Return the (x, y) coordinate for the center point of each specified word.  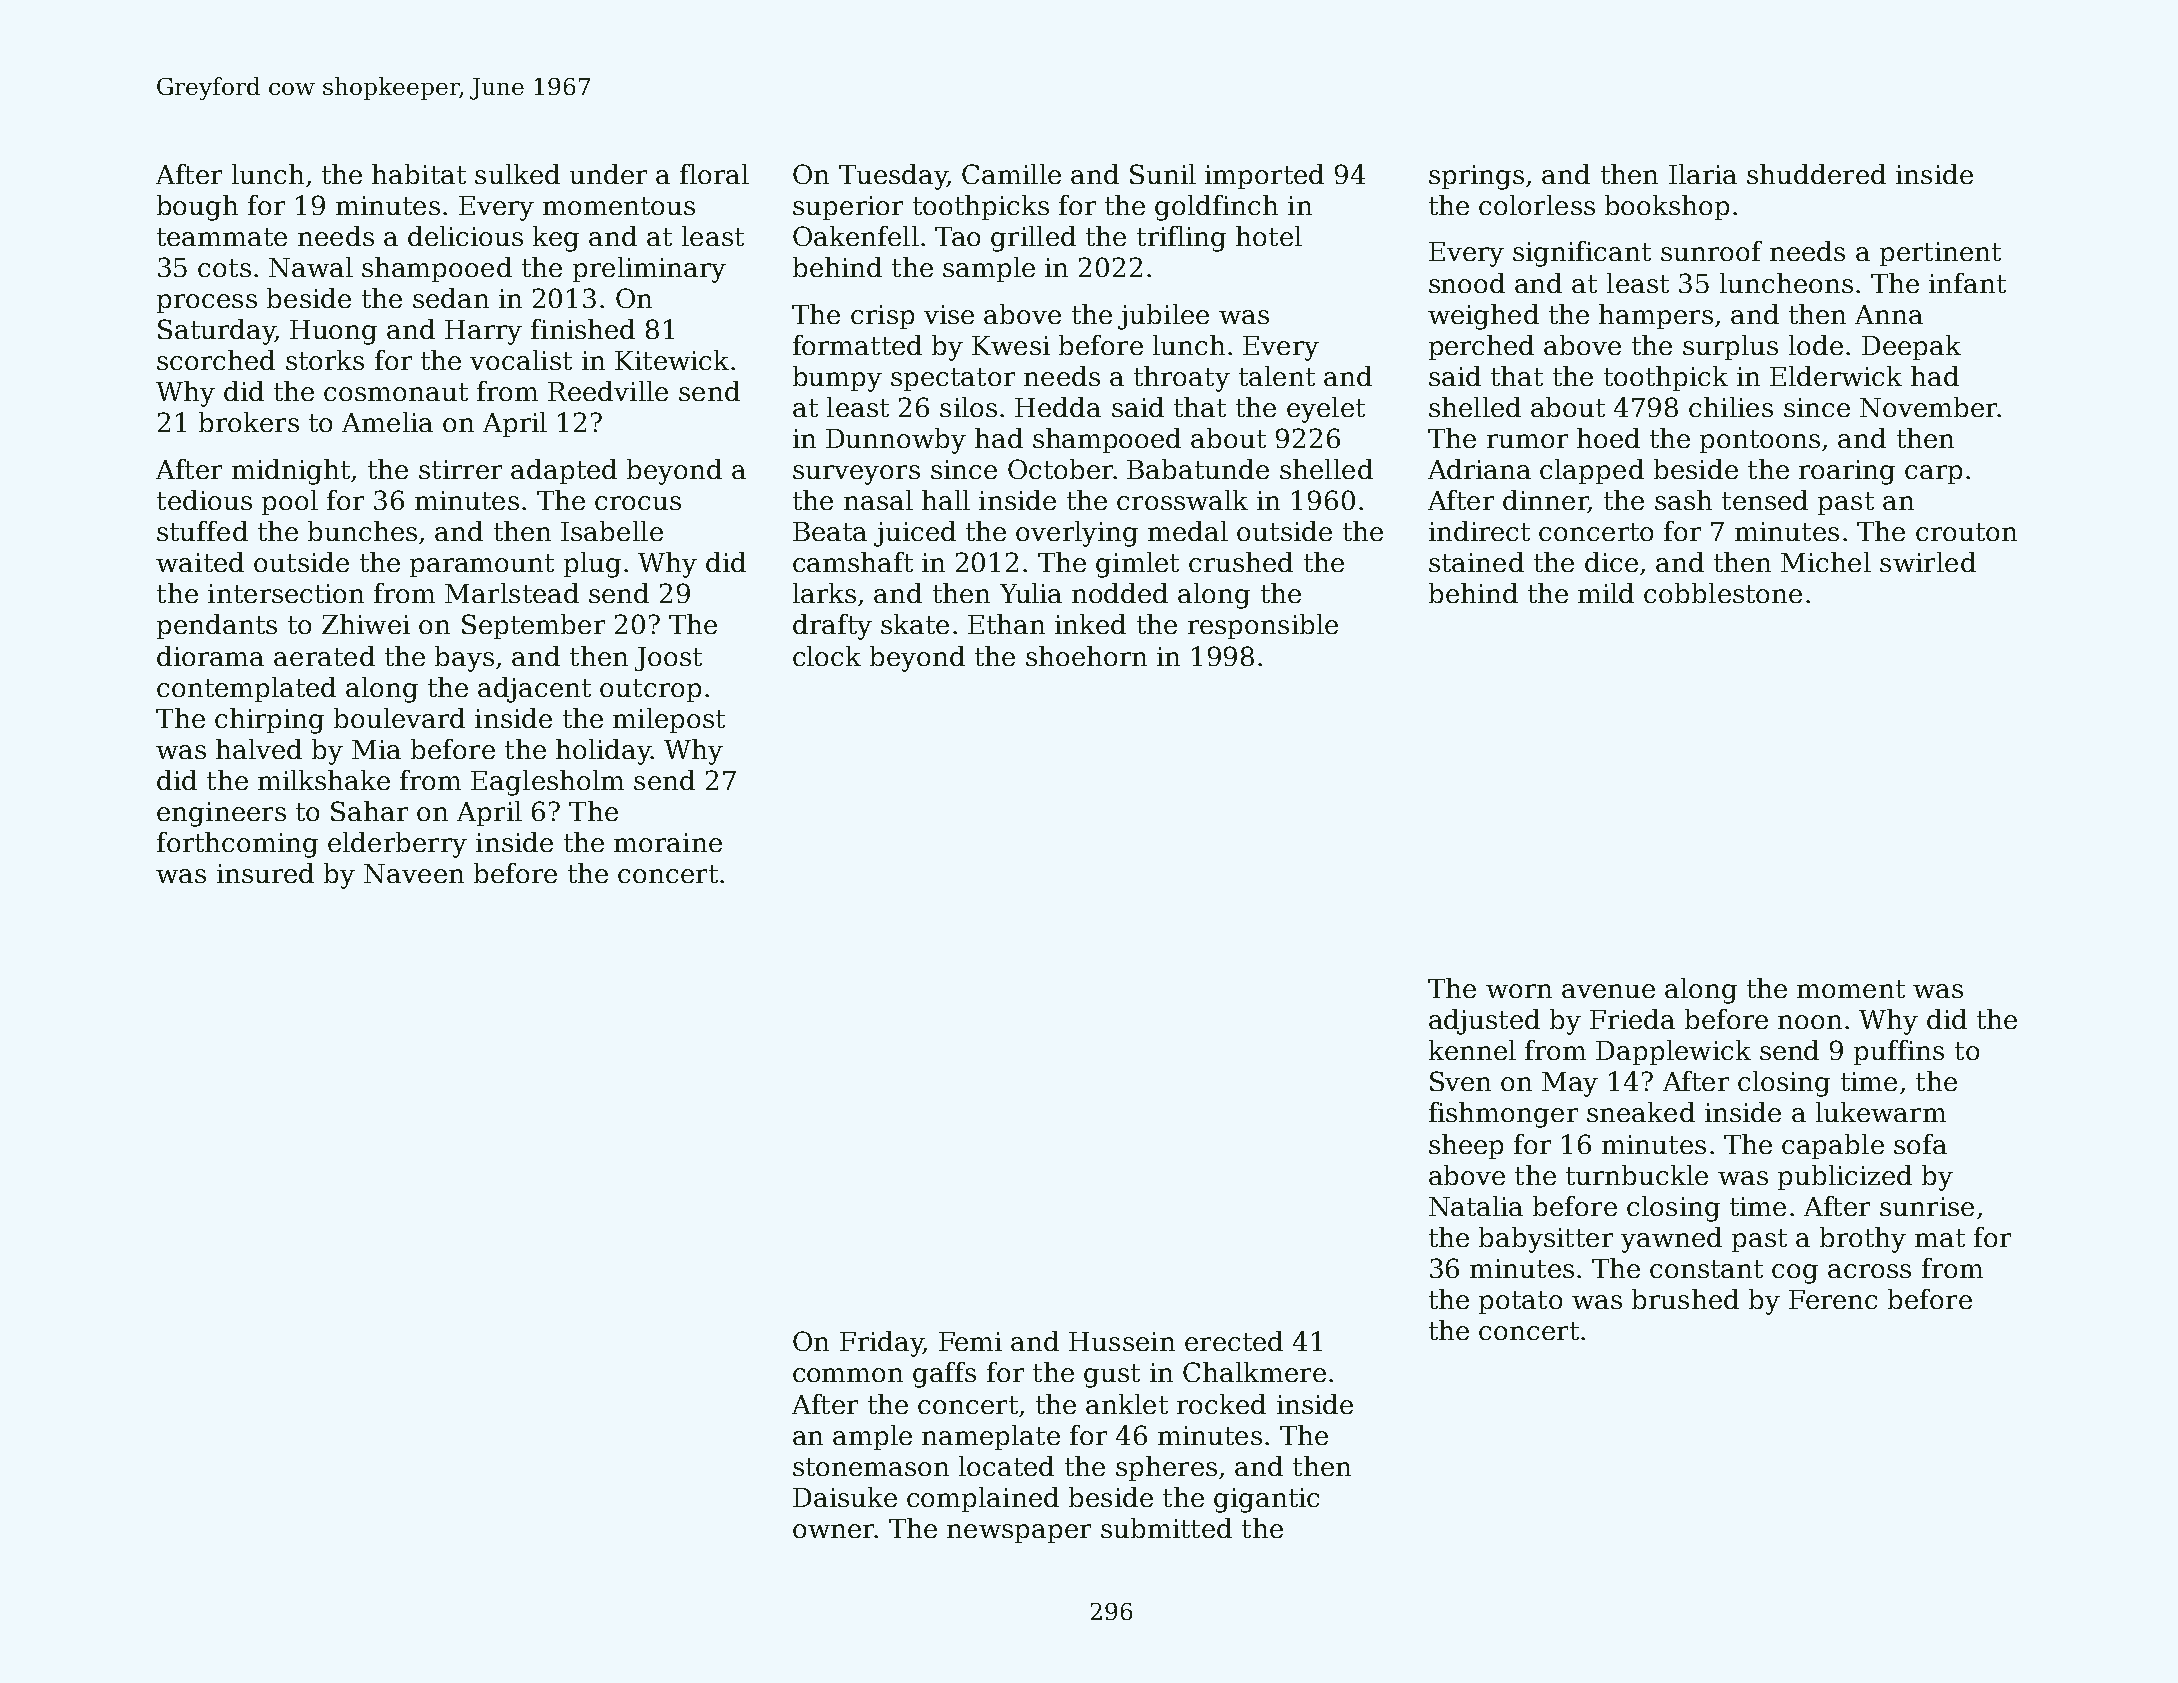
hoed (1608, 438)
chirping (269, 721)
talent (1277, 376)
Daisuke (845, 1497)
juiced (915, 534)
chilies (1731, 407)
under (608, 174)
